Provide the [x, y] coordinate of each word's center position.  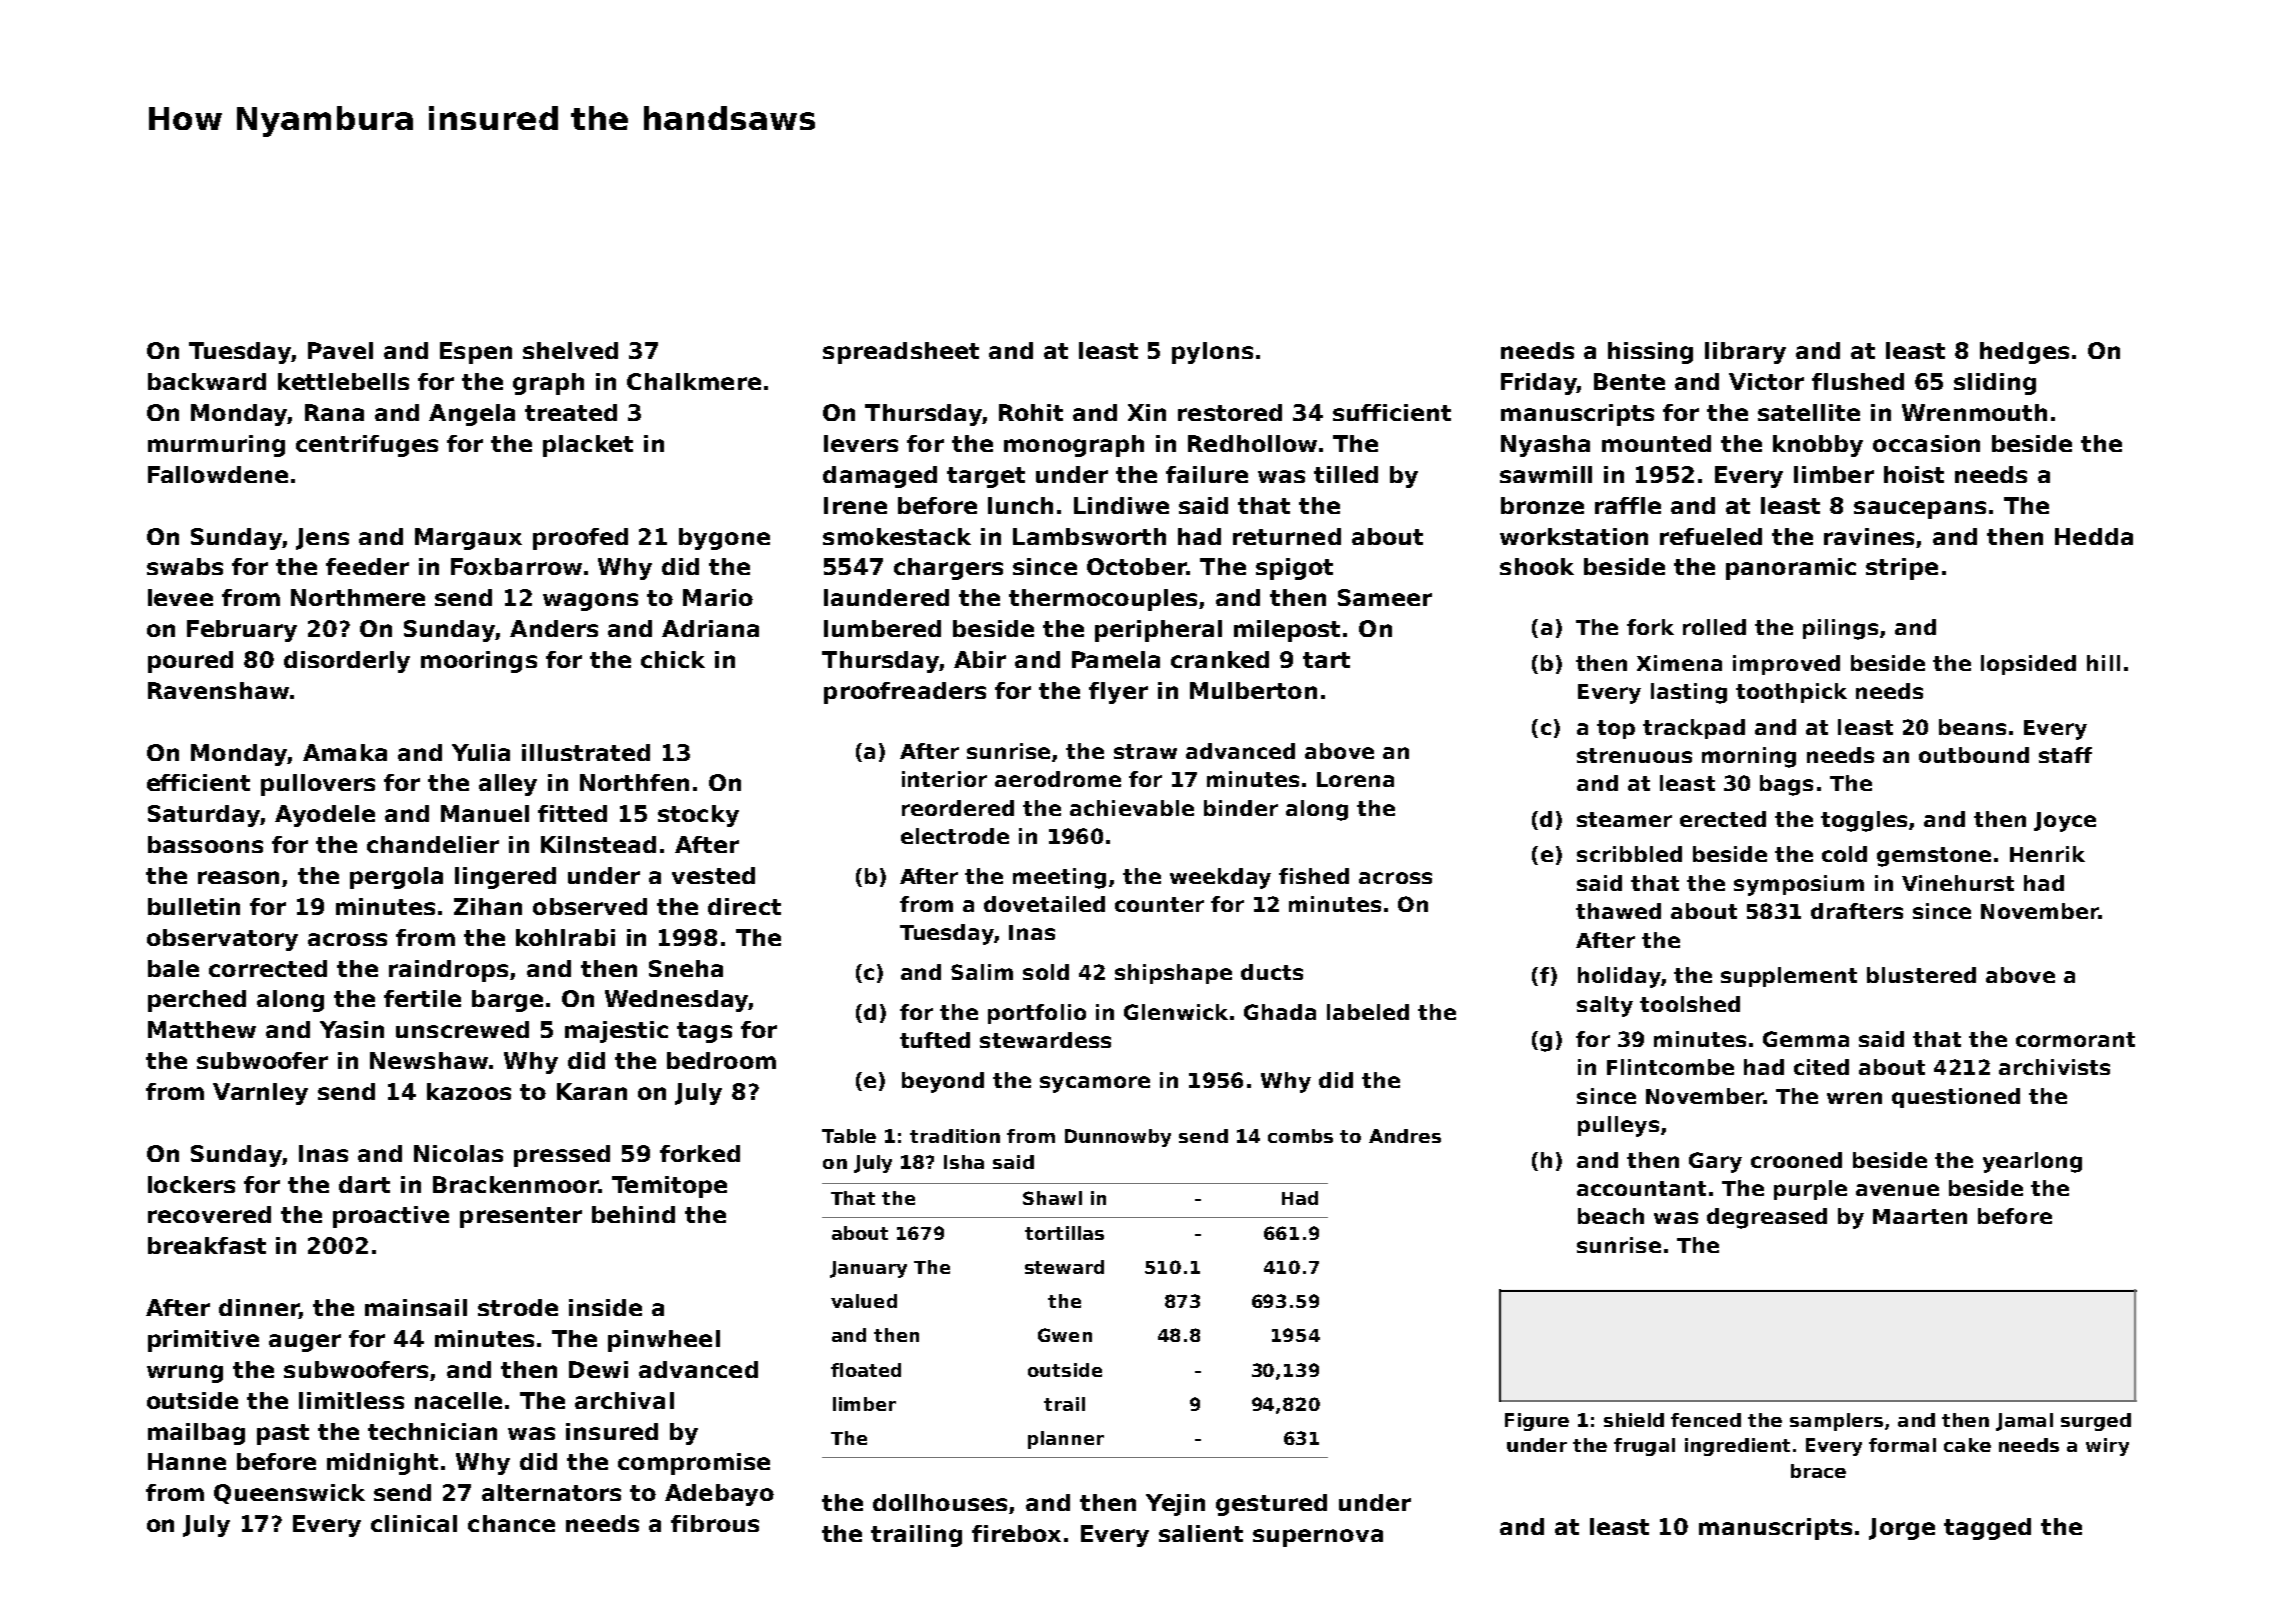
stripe [1902, 569]
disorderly [347, 662]
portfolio [1037, 1014]
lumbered [882, 628]
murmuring [216, 446]
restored [1230, 412]
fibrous [715, 1523]
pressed [562, 1156]
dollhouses [940, 1502]
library [1745, 353]
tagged [1987, 1529]
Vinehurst [1958, 883]
